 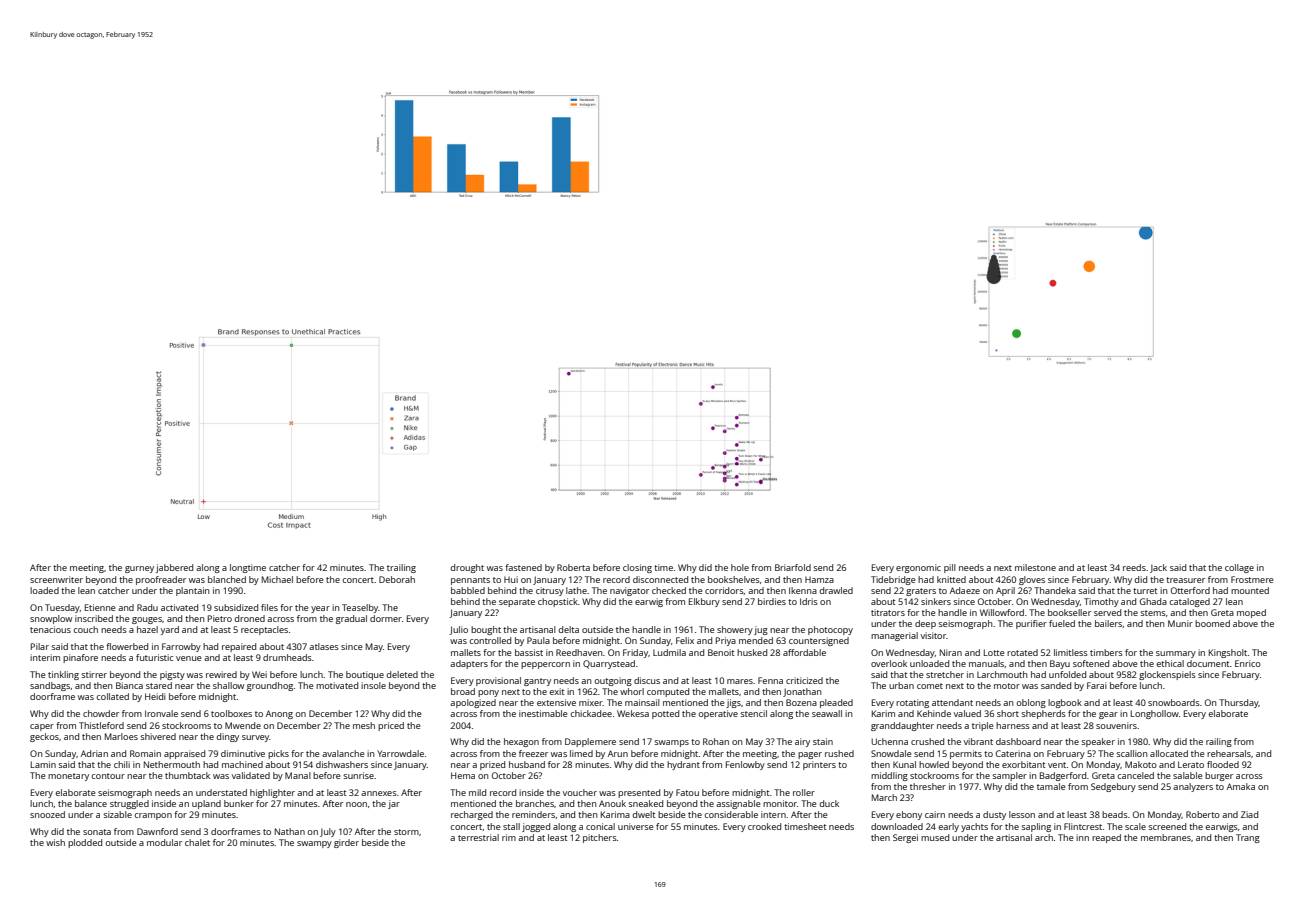 I want to click on lesson, so click(x=1022, y=814).
